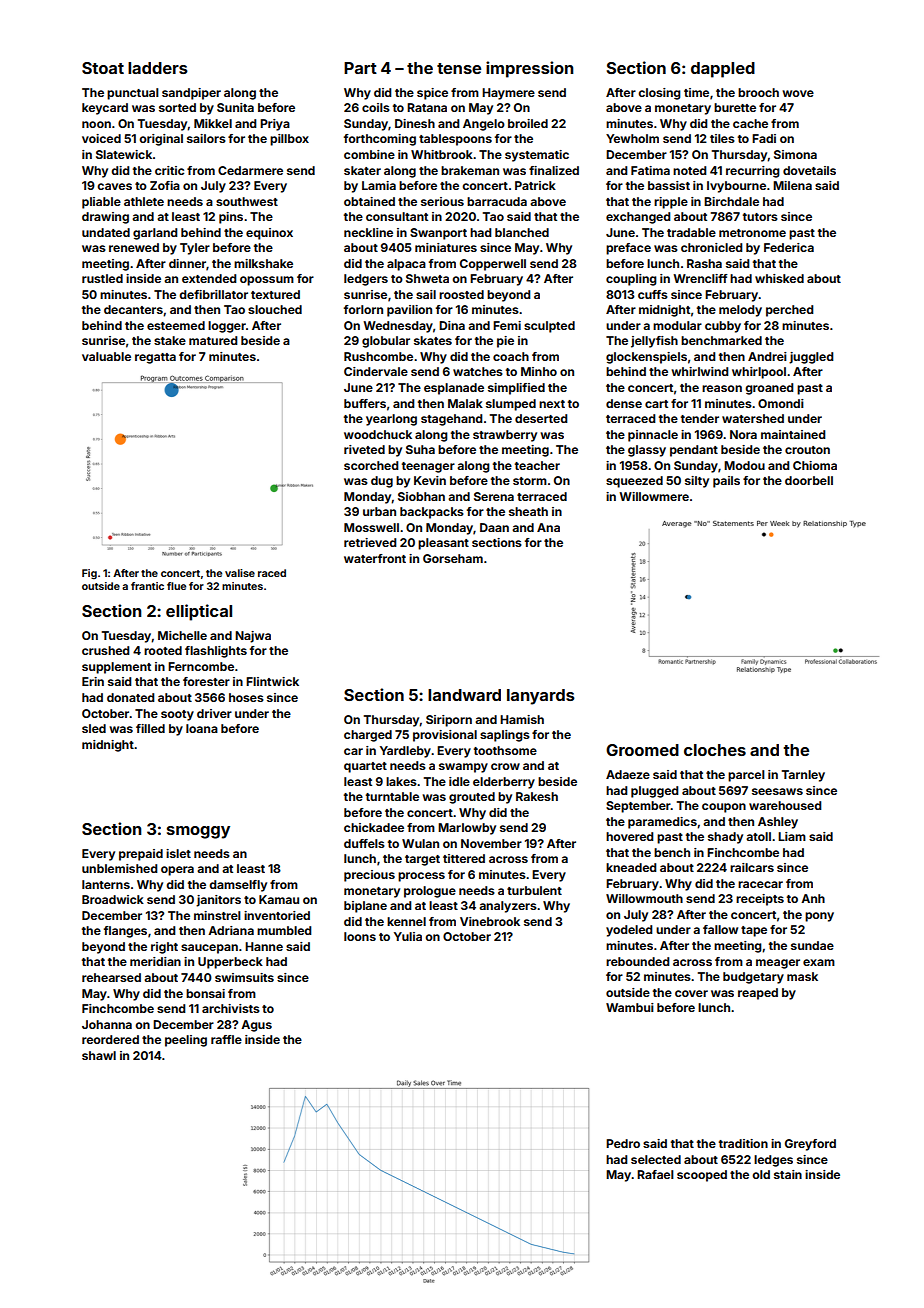 The height and width of the page is (1308, 924). Describe the element at coordinates (114, 186) in the page. I see `caves` at that location.
